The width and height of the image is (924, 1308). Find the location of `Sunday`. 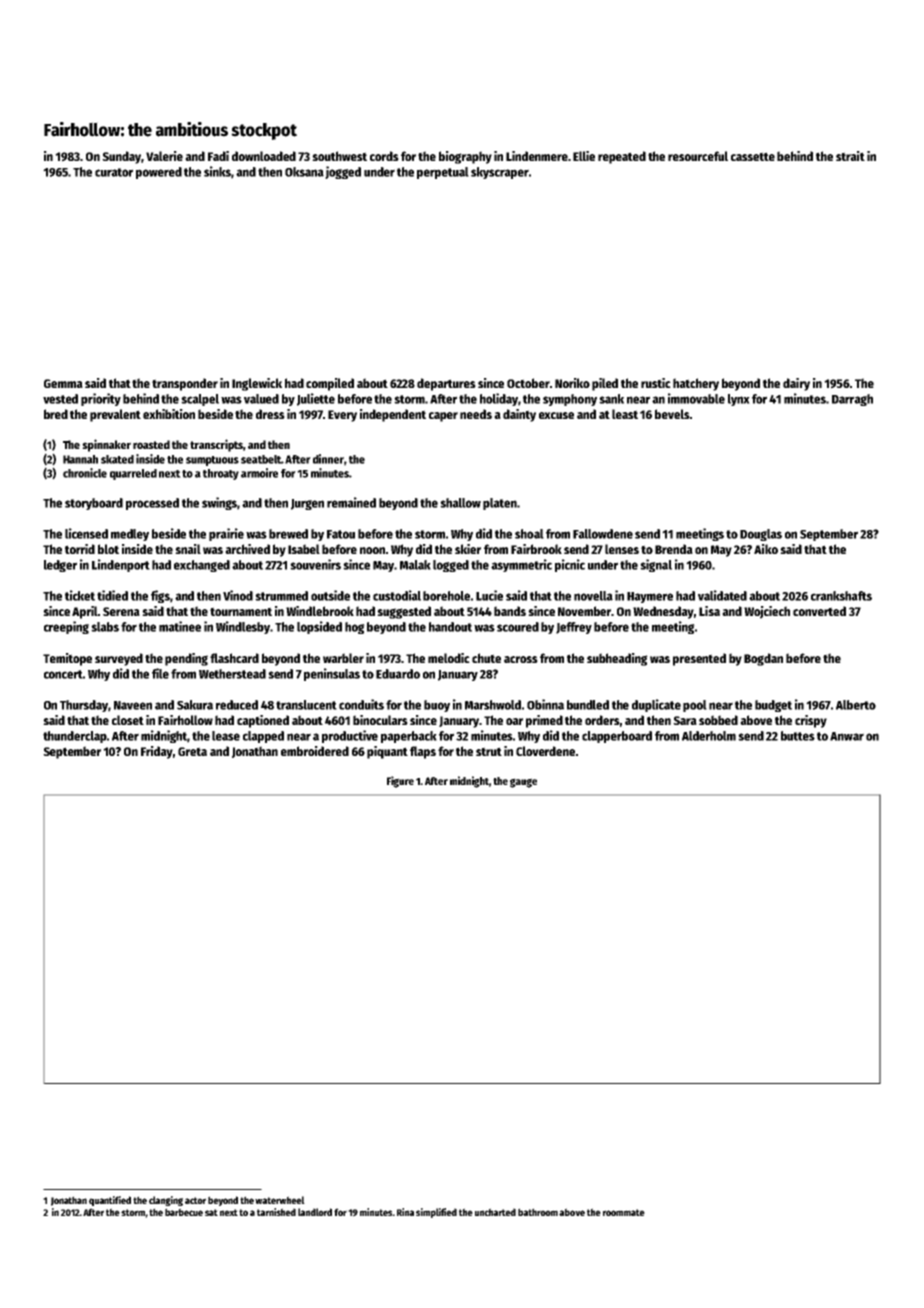

Sunday is located at coordinates (121, 157).
